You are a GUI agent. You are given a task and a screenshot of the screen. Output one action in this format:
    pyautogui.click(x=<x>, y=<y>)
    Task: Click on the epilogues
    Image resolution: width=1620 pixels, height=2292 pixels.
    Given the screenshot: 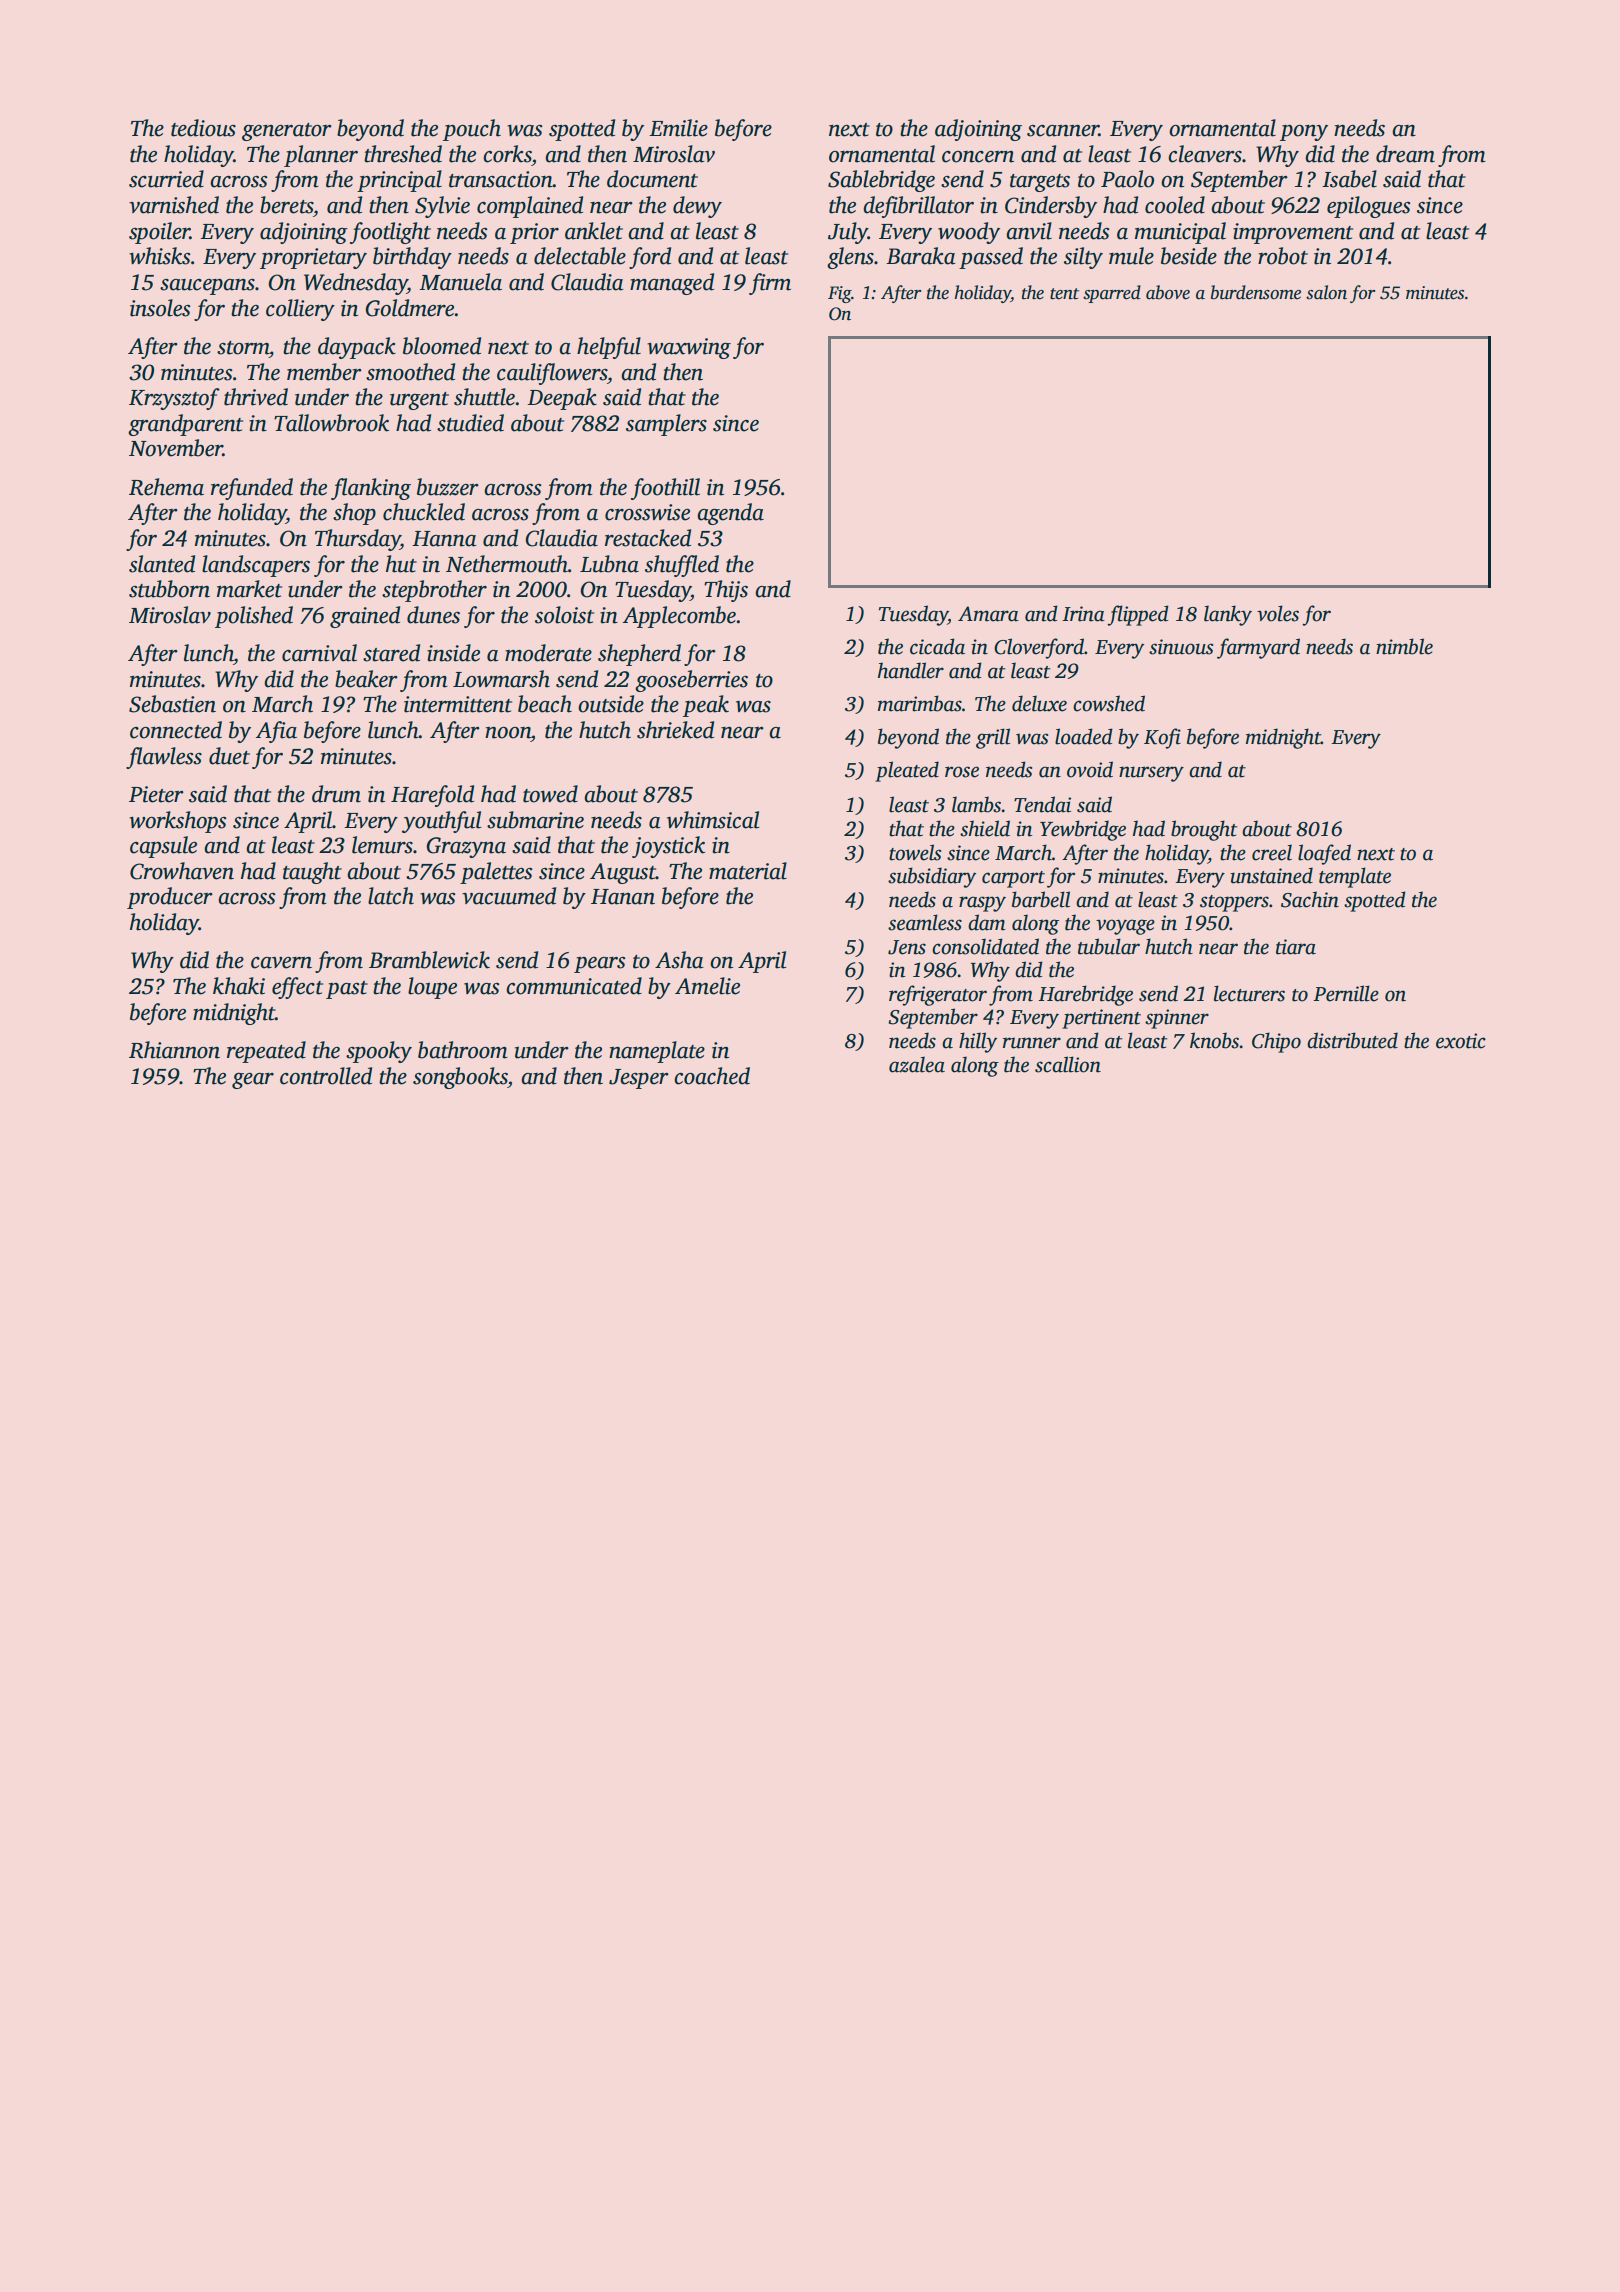 What is the action you would take?
    pyautogui.click(x=1369, y=207)
